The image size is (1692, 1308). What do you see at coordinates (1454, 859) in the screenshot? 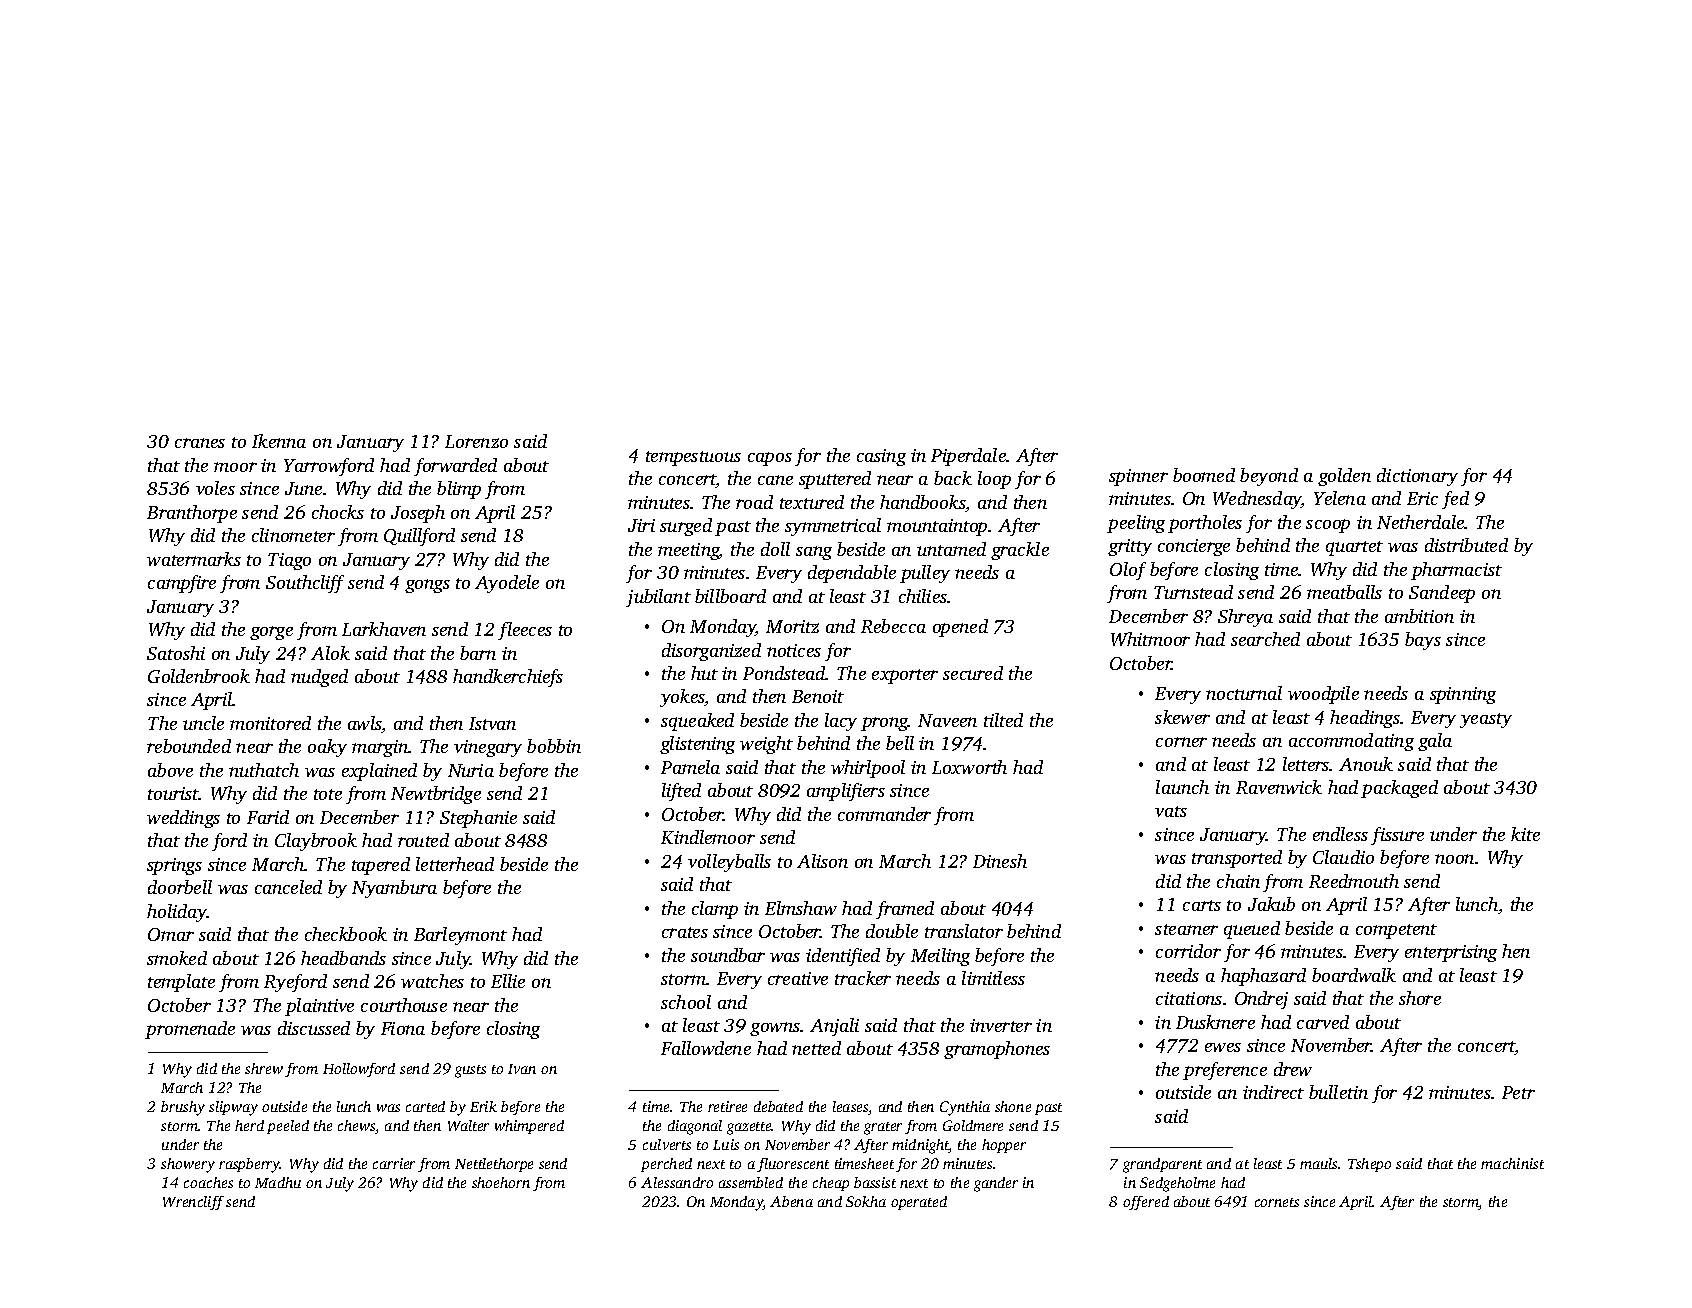
I see `noon` at bounding box center [1454, 859].
